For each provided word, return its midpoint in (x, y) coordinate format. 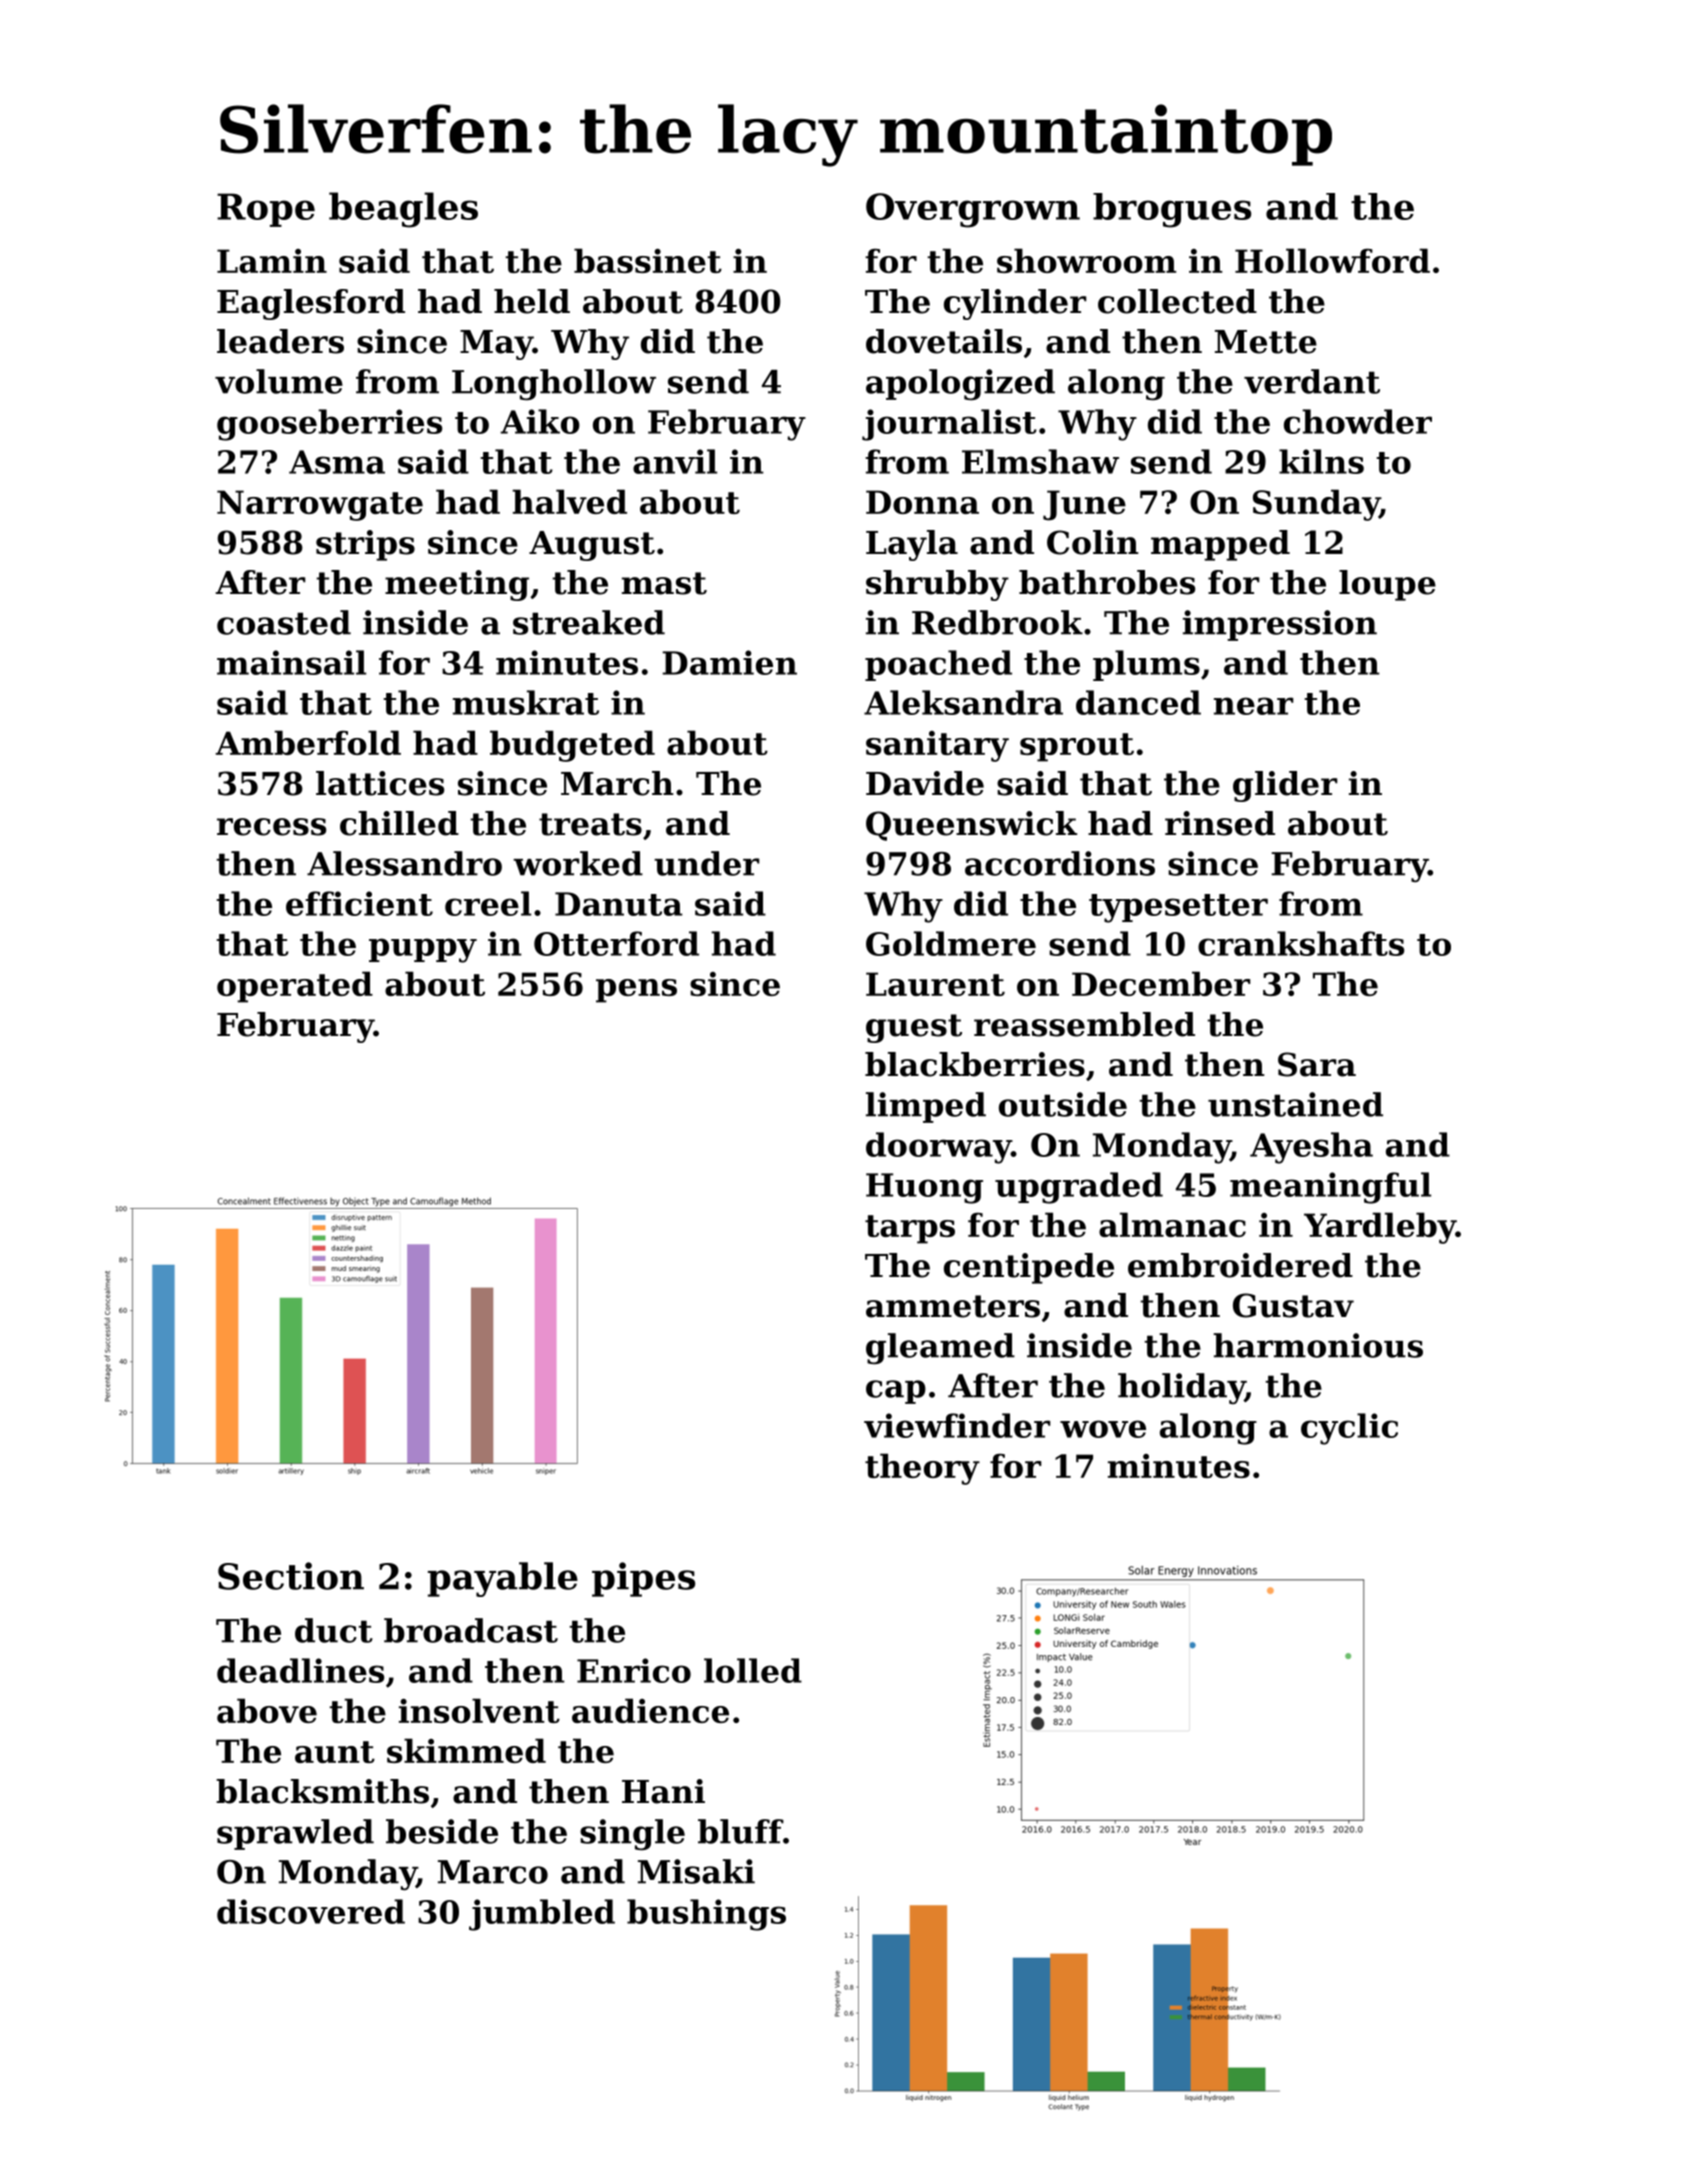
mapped (1220, 545)
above (267, 1710)
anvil (675, 461)
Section (291, 1576)
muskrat (526, 702)
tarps (910, 1229)
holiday (1181, 1388)
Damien (729, 662)
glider (1285, 786)
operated (295, 987)
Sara (1317, 1064)
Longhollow (554, 385)
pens (636, 991)
